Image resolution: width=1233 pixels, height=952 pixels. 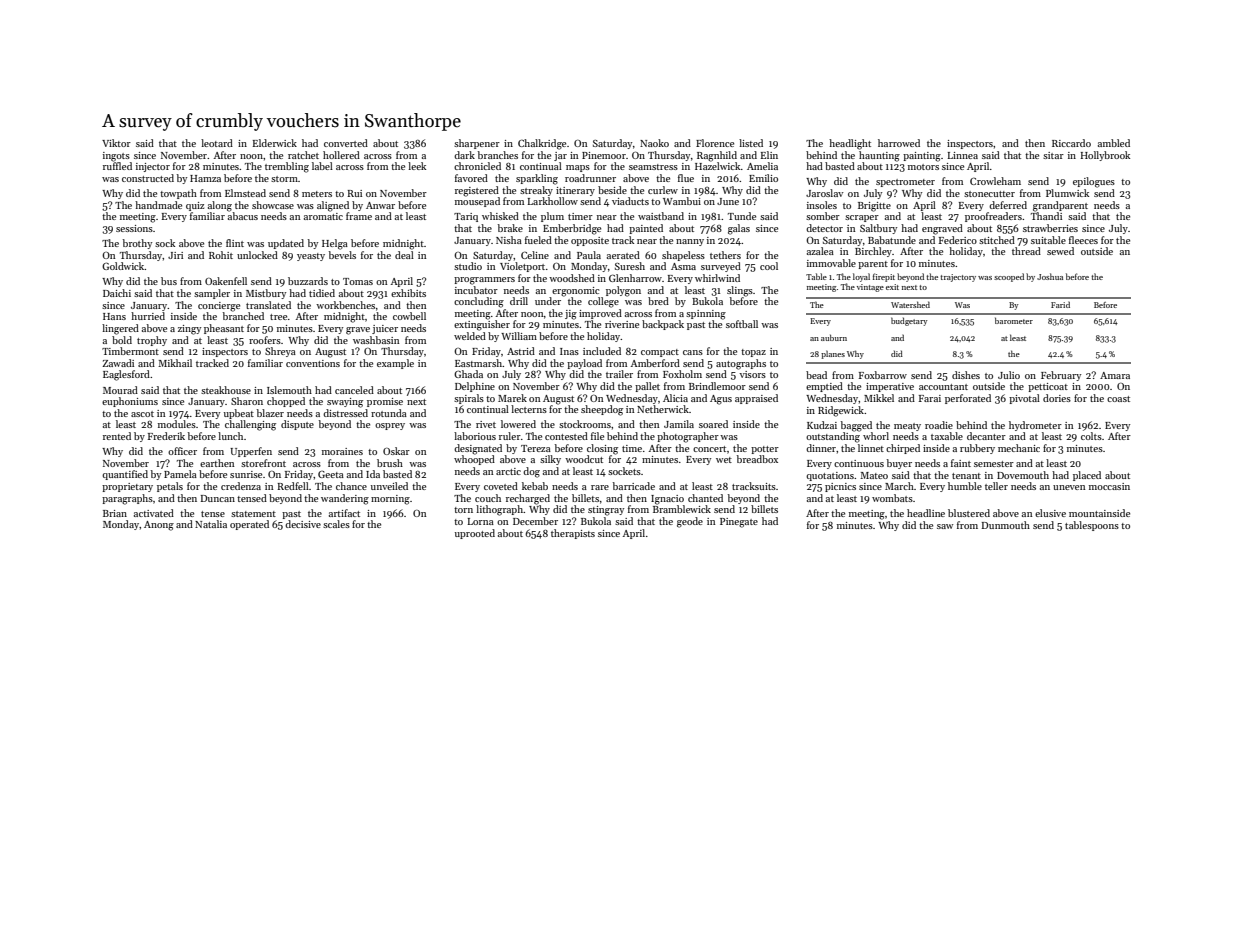 What do you see at coordinates (118, 363) in the screenshot?
I see `Zawadi` at bounding box center [118, 363].
